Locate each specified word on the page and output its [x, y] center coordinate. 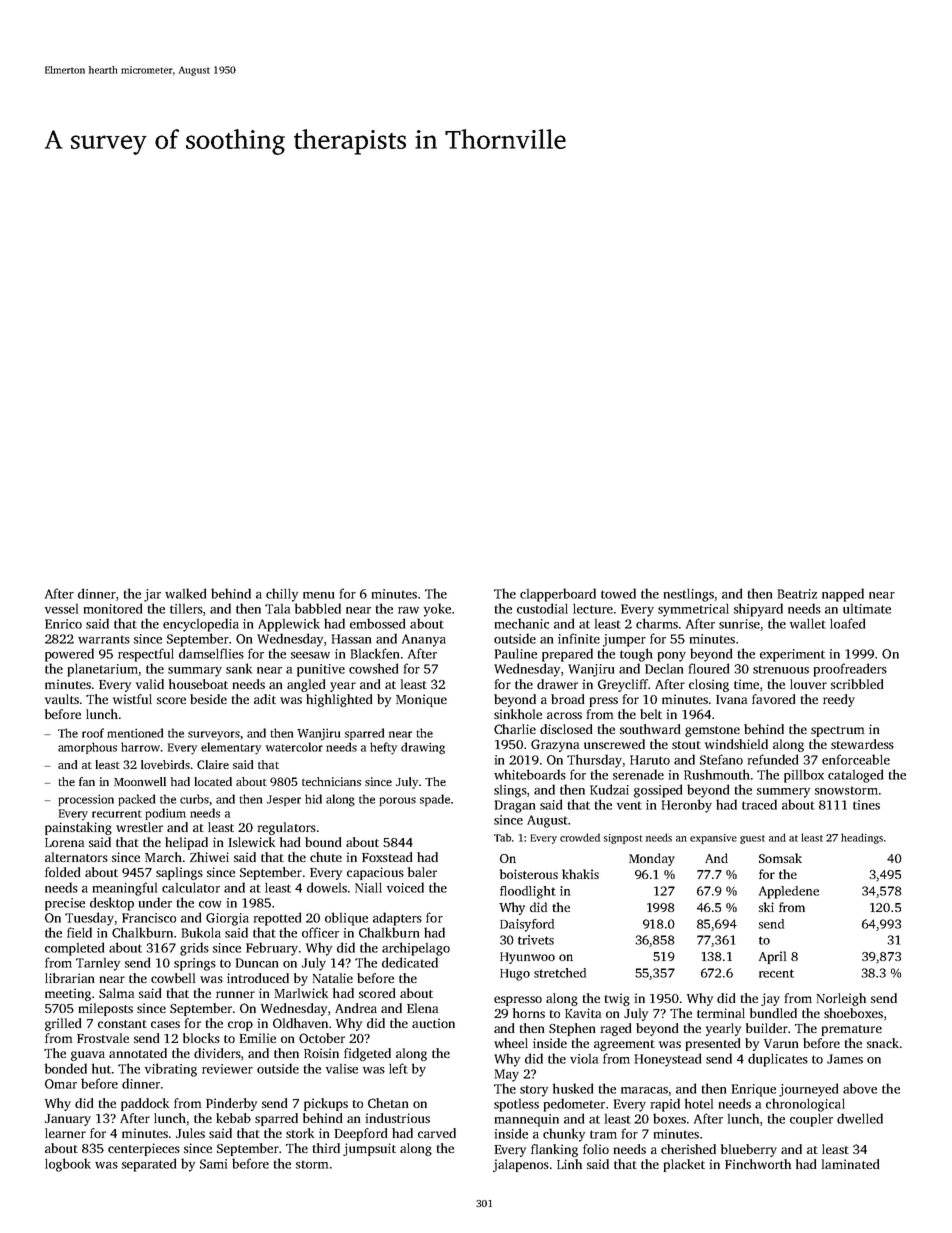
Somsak [780, 858]
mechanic [522, 623]
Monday [652, 859]
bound [323, 842]
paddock [145, 1104]
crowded [580, 837]
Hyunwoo [527, 958]
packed [136, 800]
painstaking [78, 828]
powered [69, 655]
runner [235, 994]
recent [776, 973]
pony [672, 657]
